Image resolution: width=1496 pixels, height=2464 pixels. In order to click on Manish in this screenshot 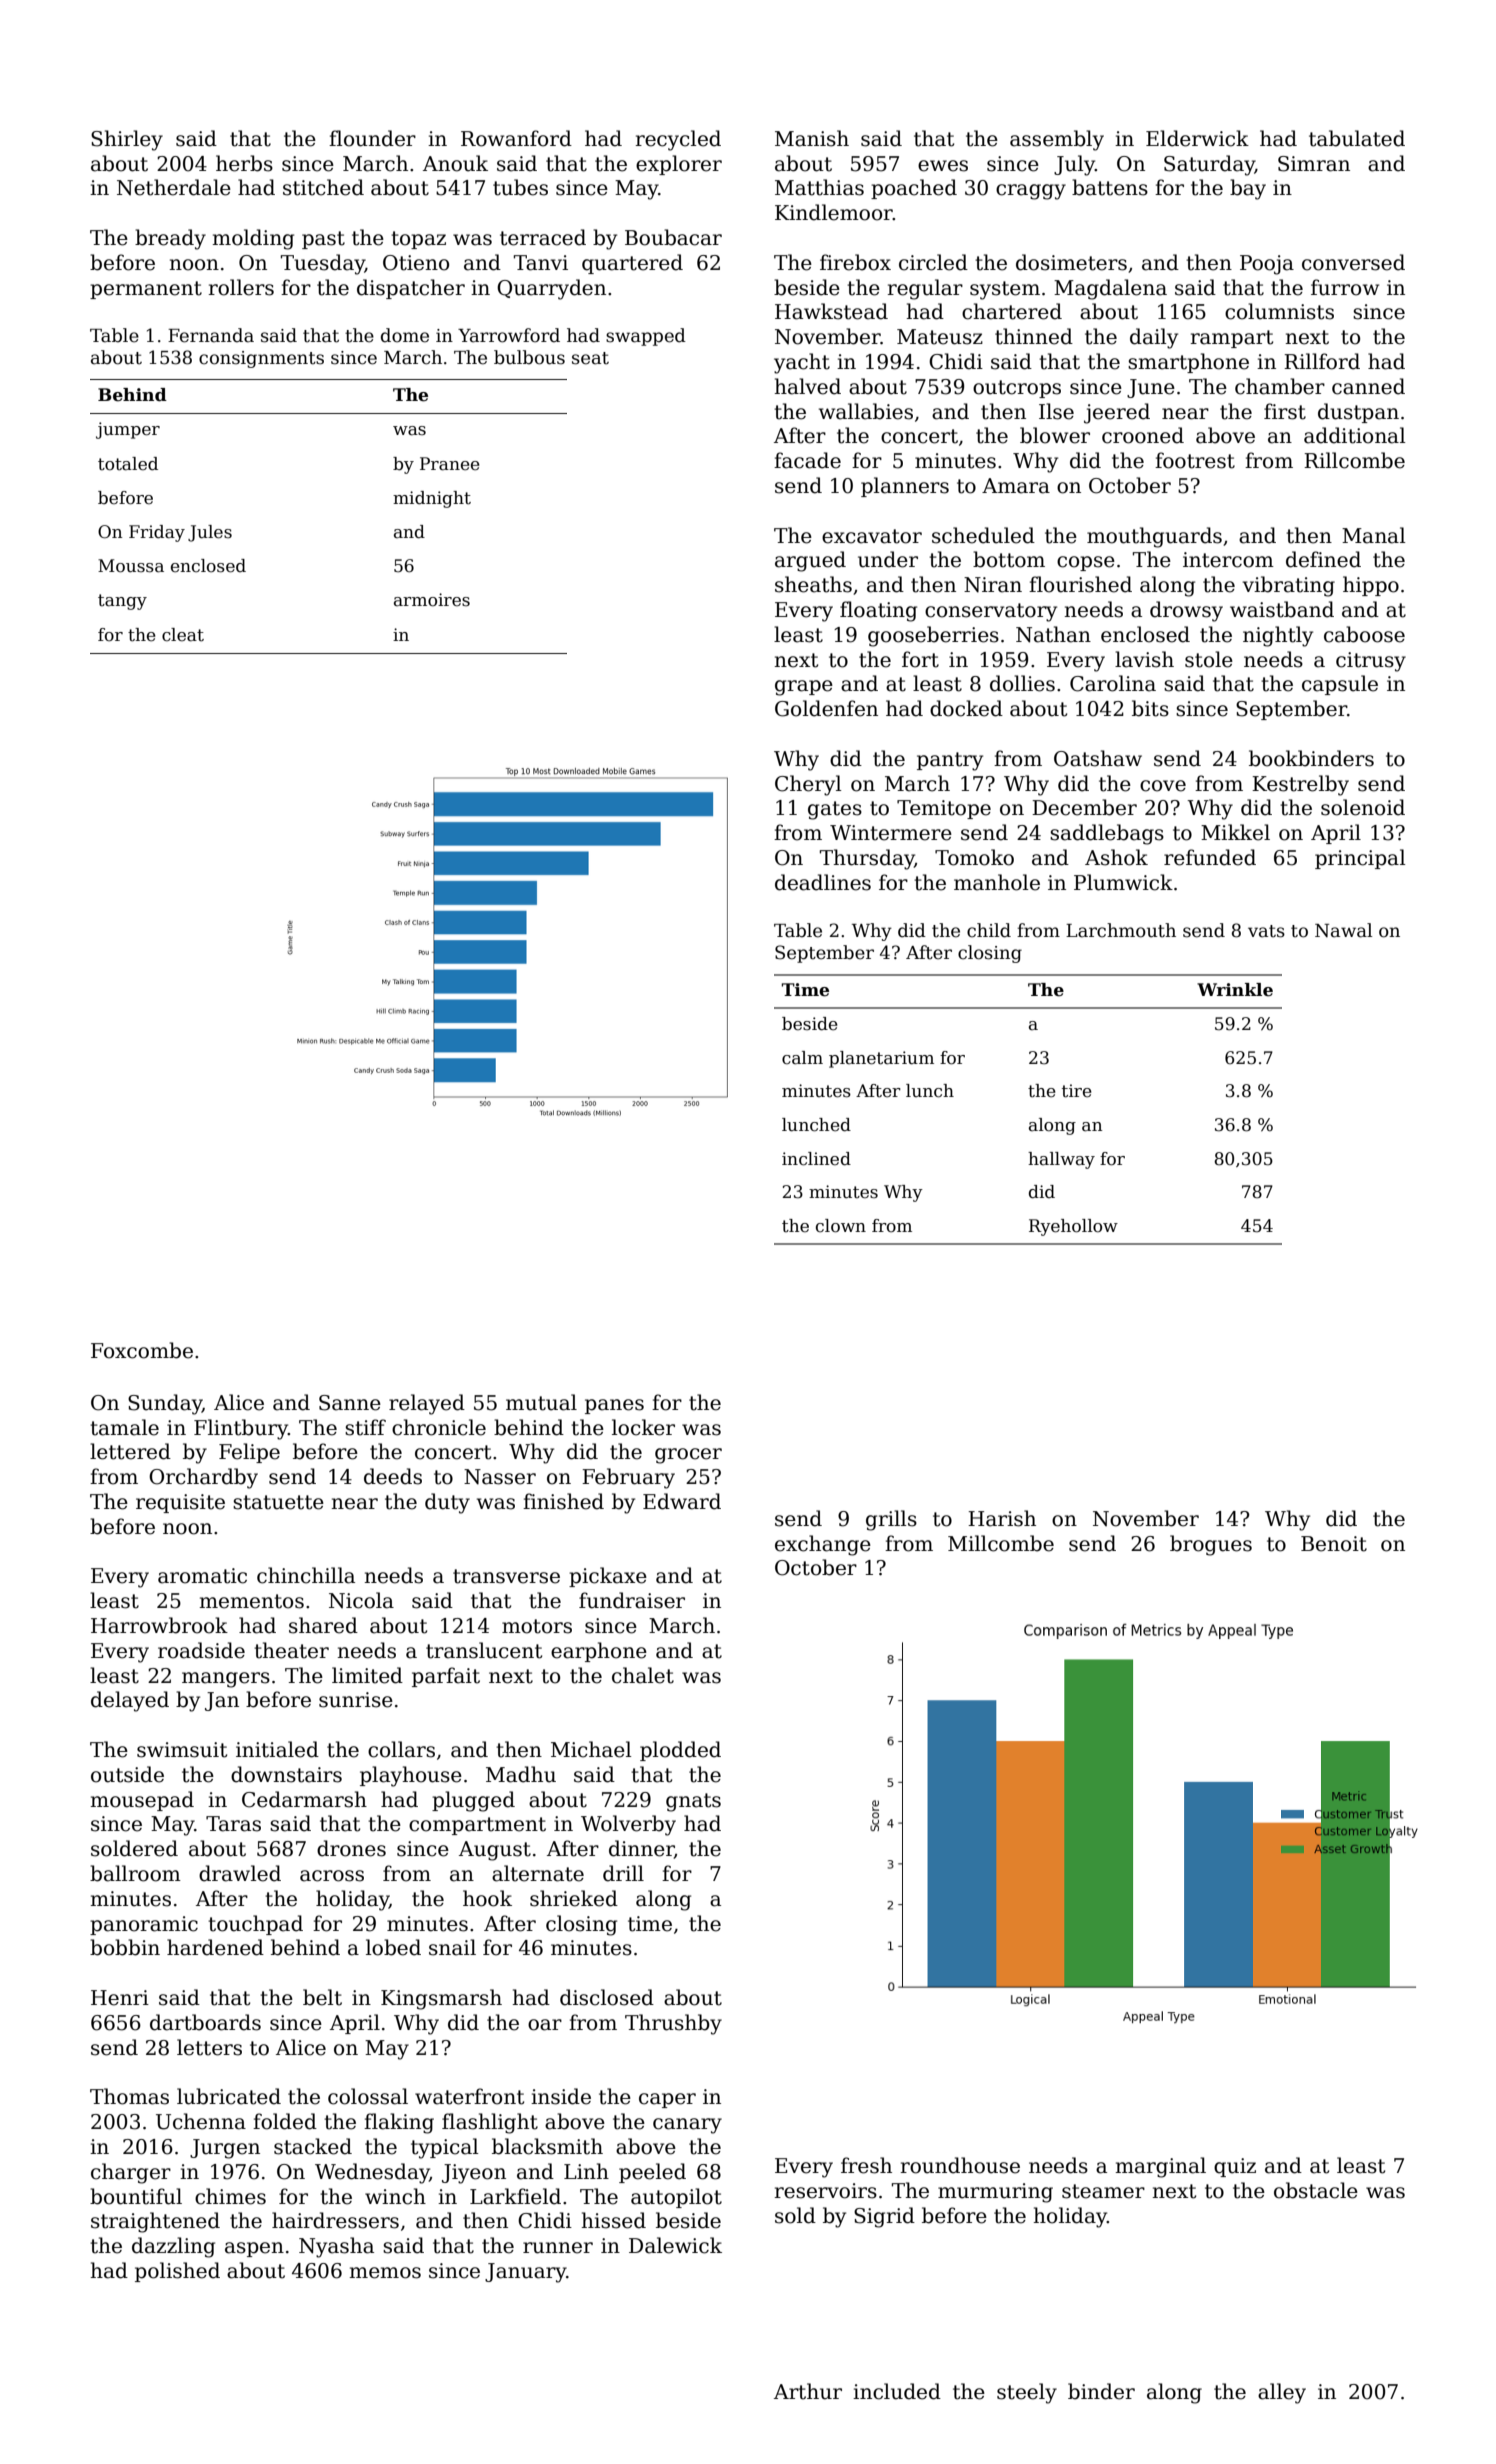, I will do `click(812, 138)`.
